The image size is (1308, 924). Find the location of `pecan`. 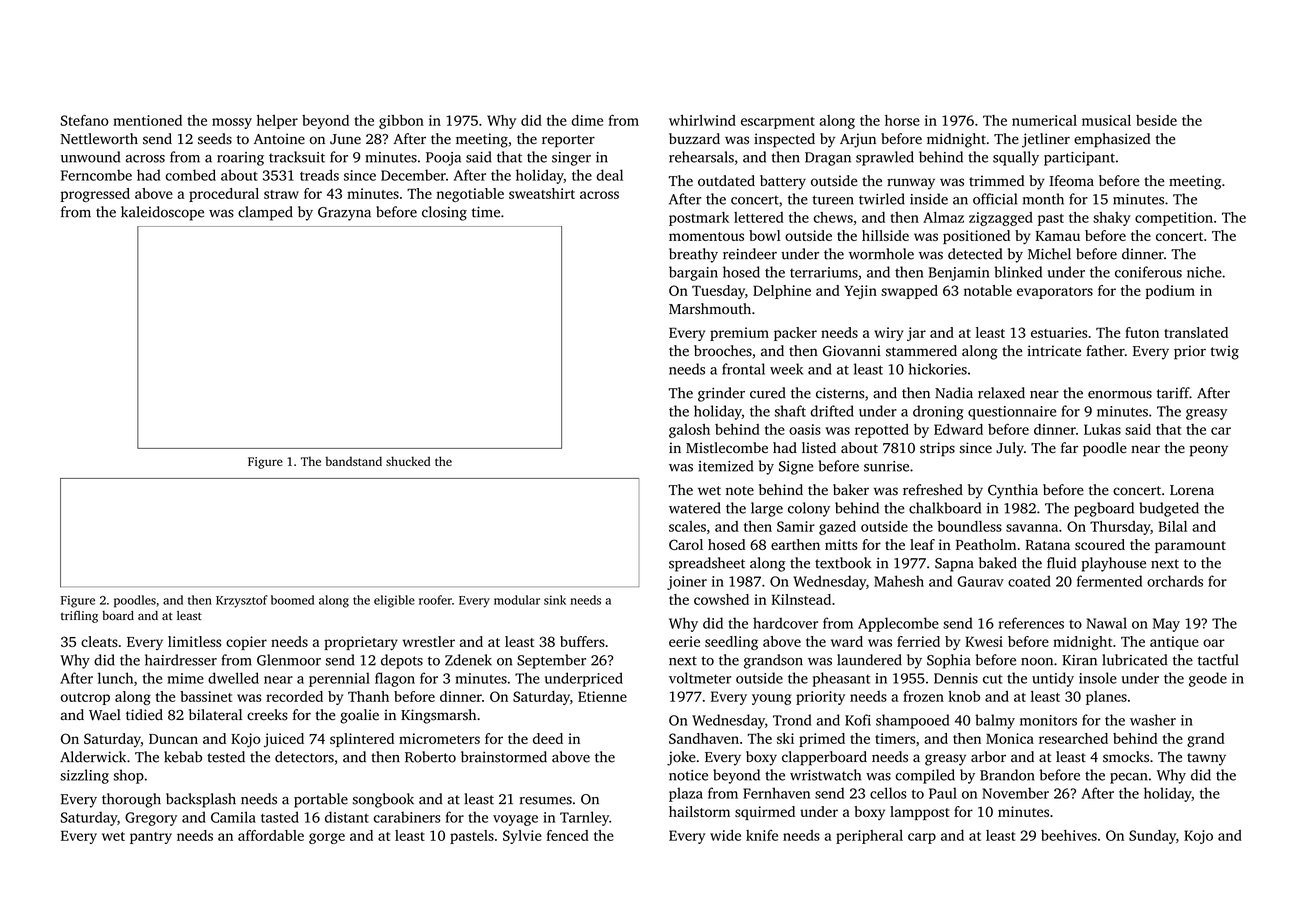

pecan is located at coordinates (1129, 778).
